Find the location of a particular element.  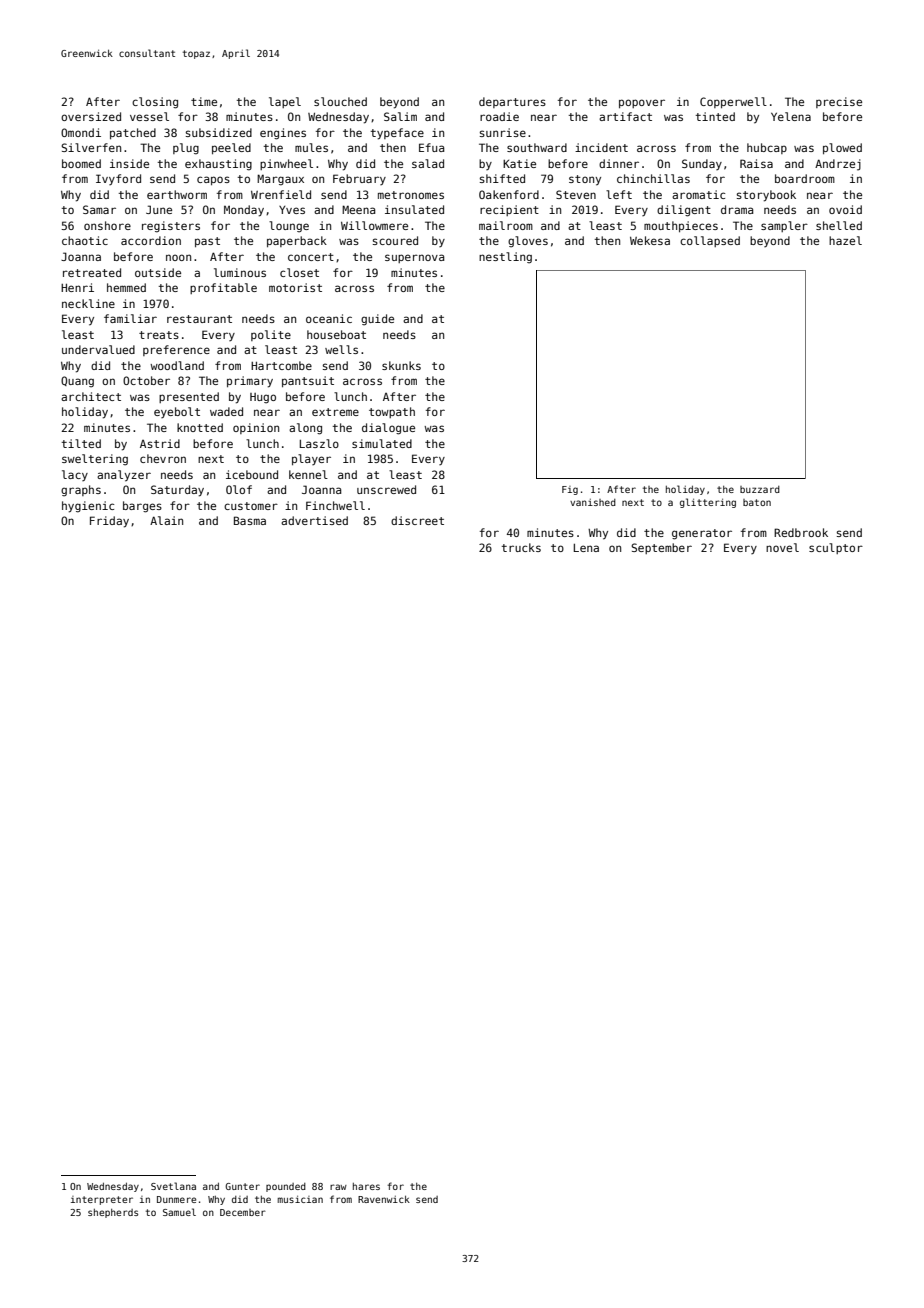

October is located at coordinates (146, 380).
